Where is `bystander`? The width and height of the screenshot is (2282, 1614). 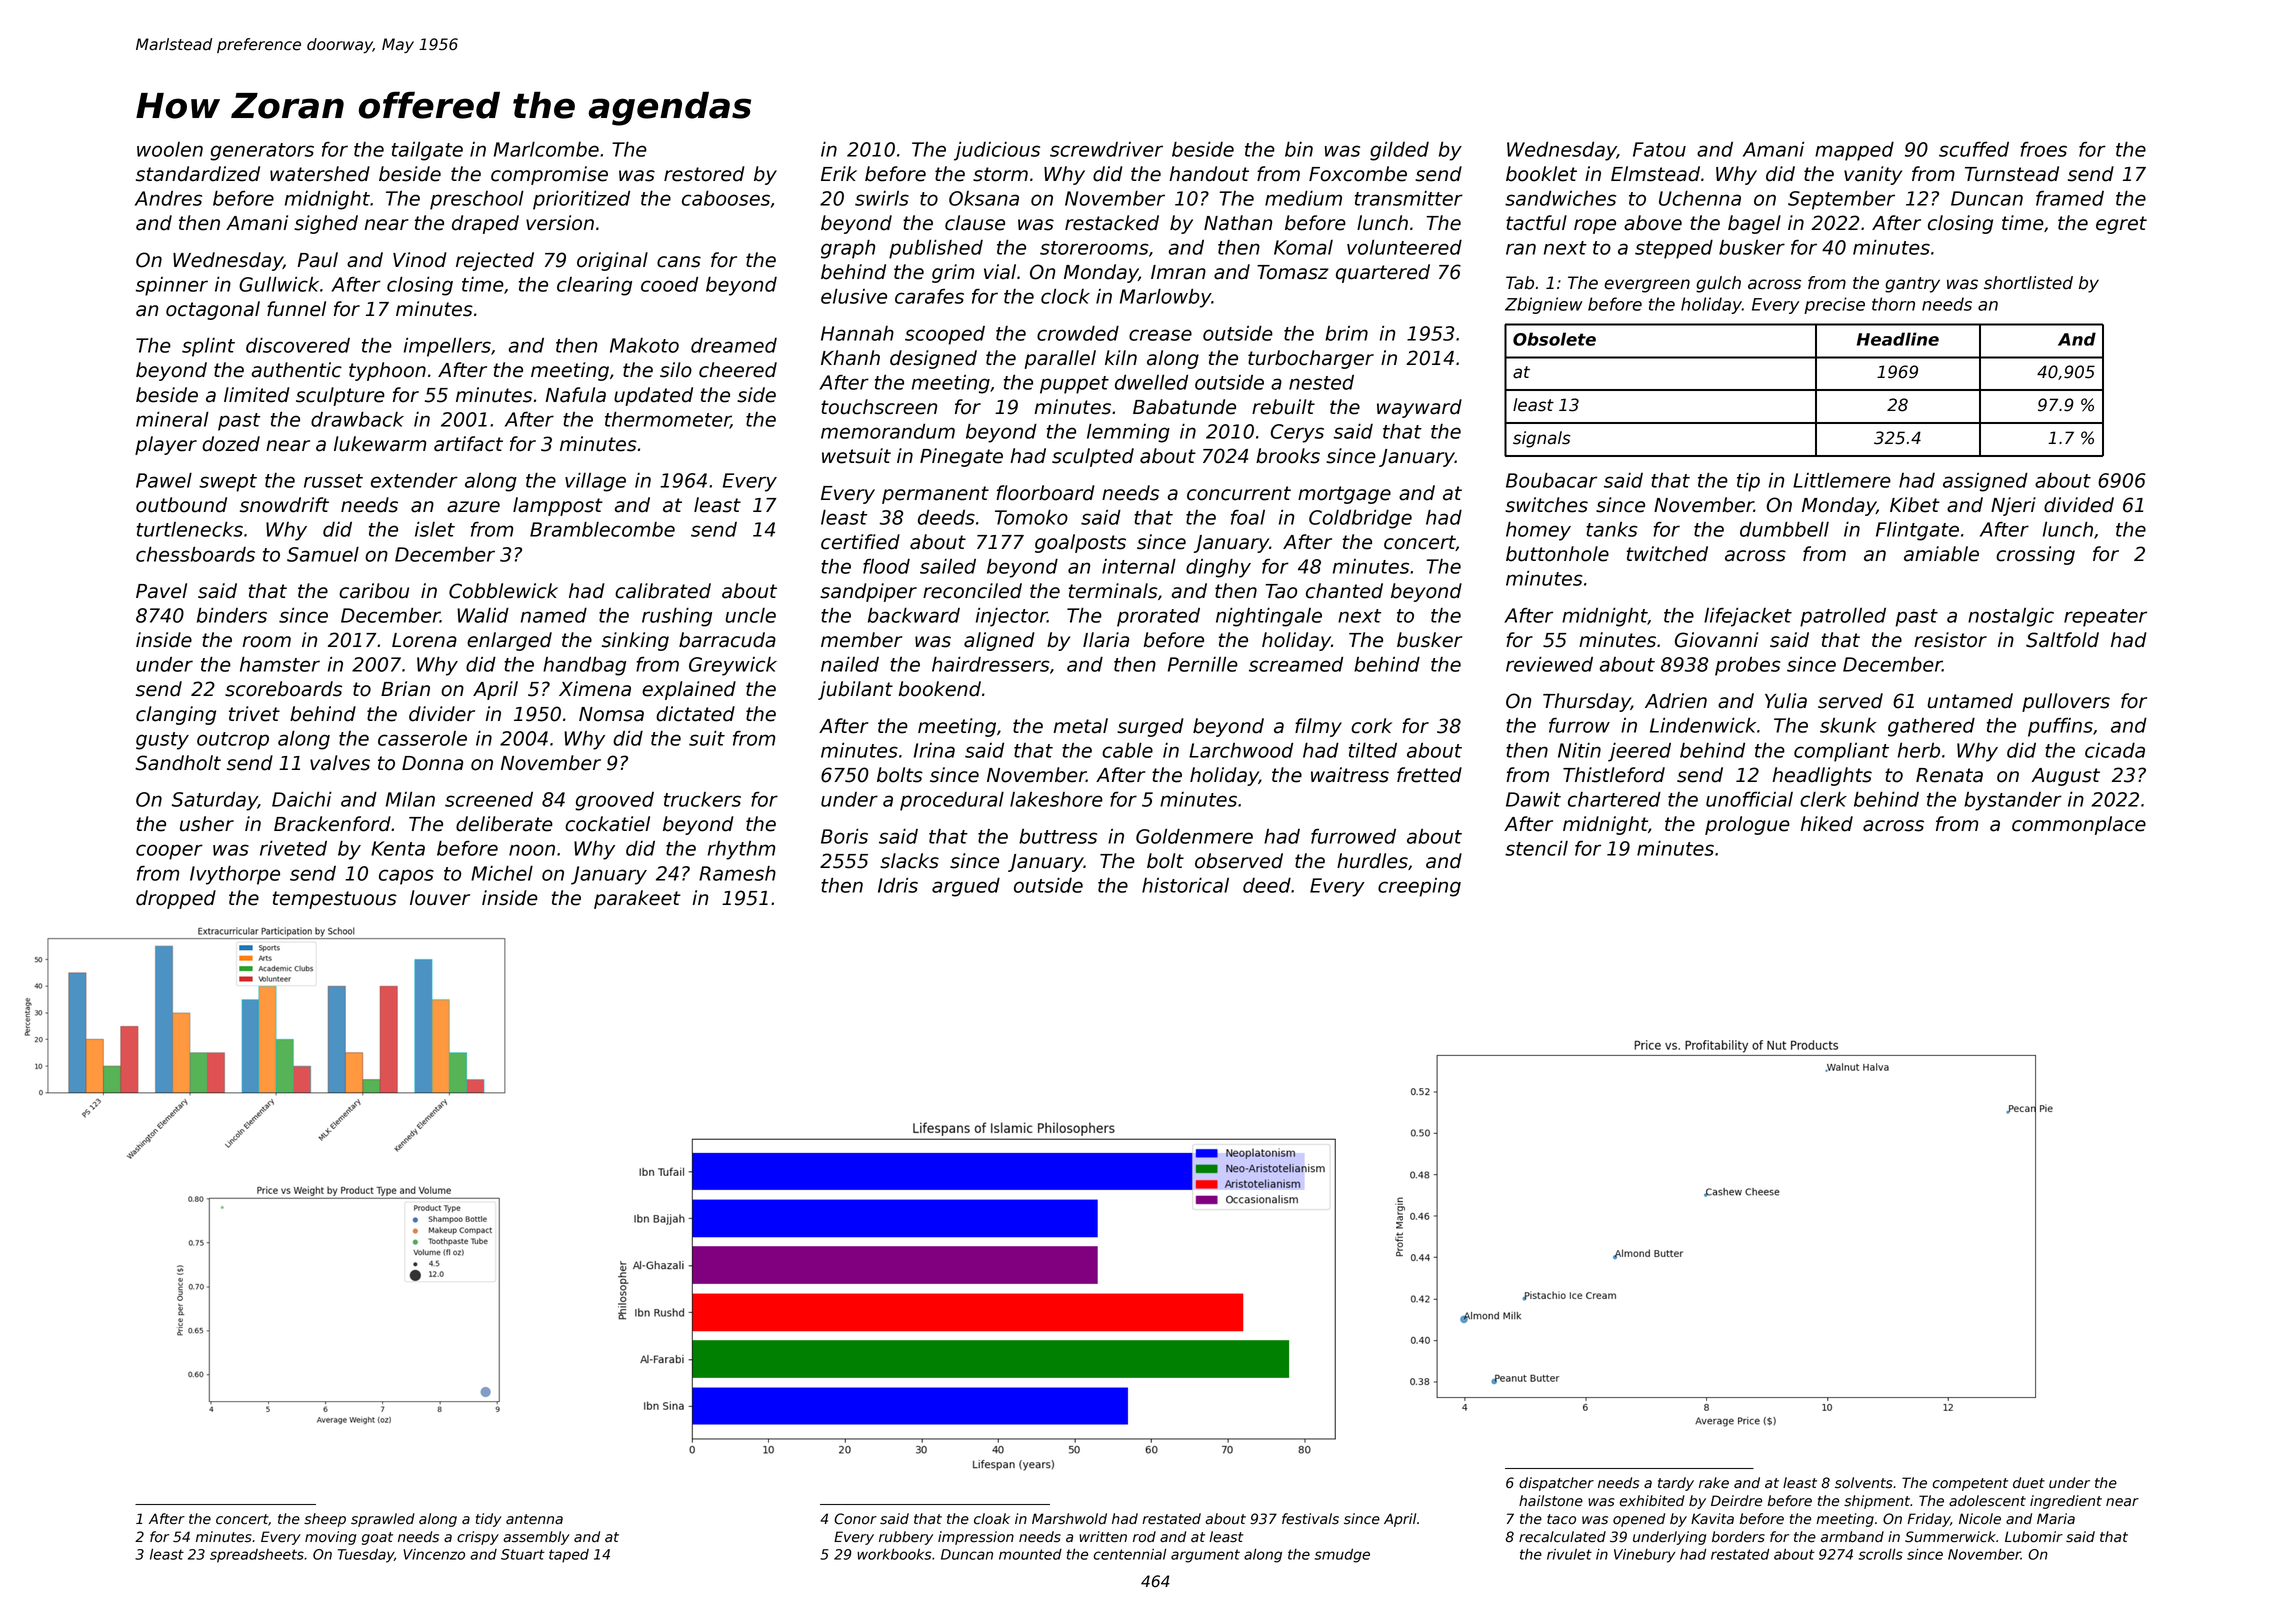
bystander is located at coordinates (2013, 801).
